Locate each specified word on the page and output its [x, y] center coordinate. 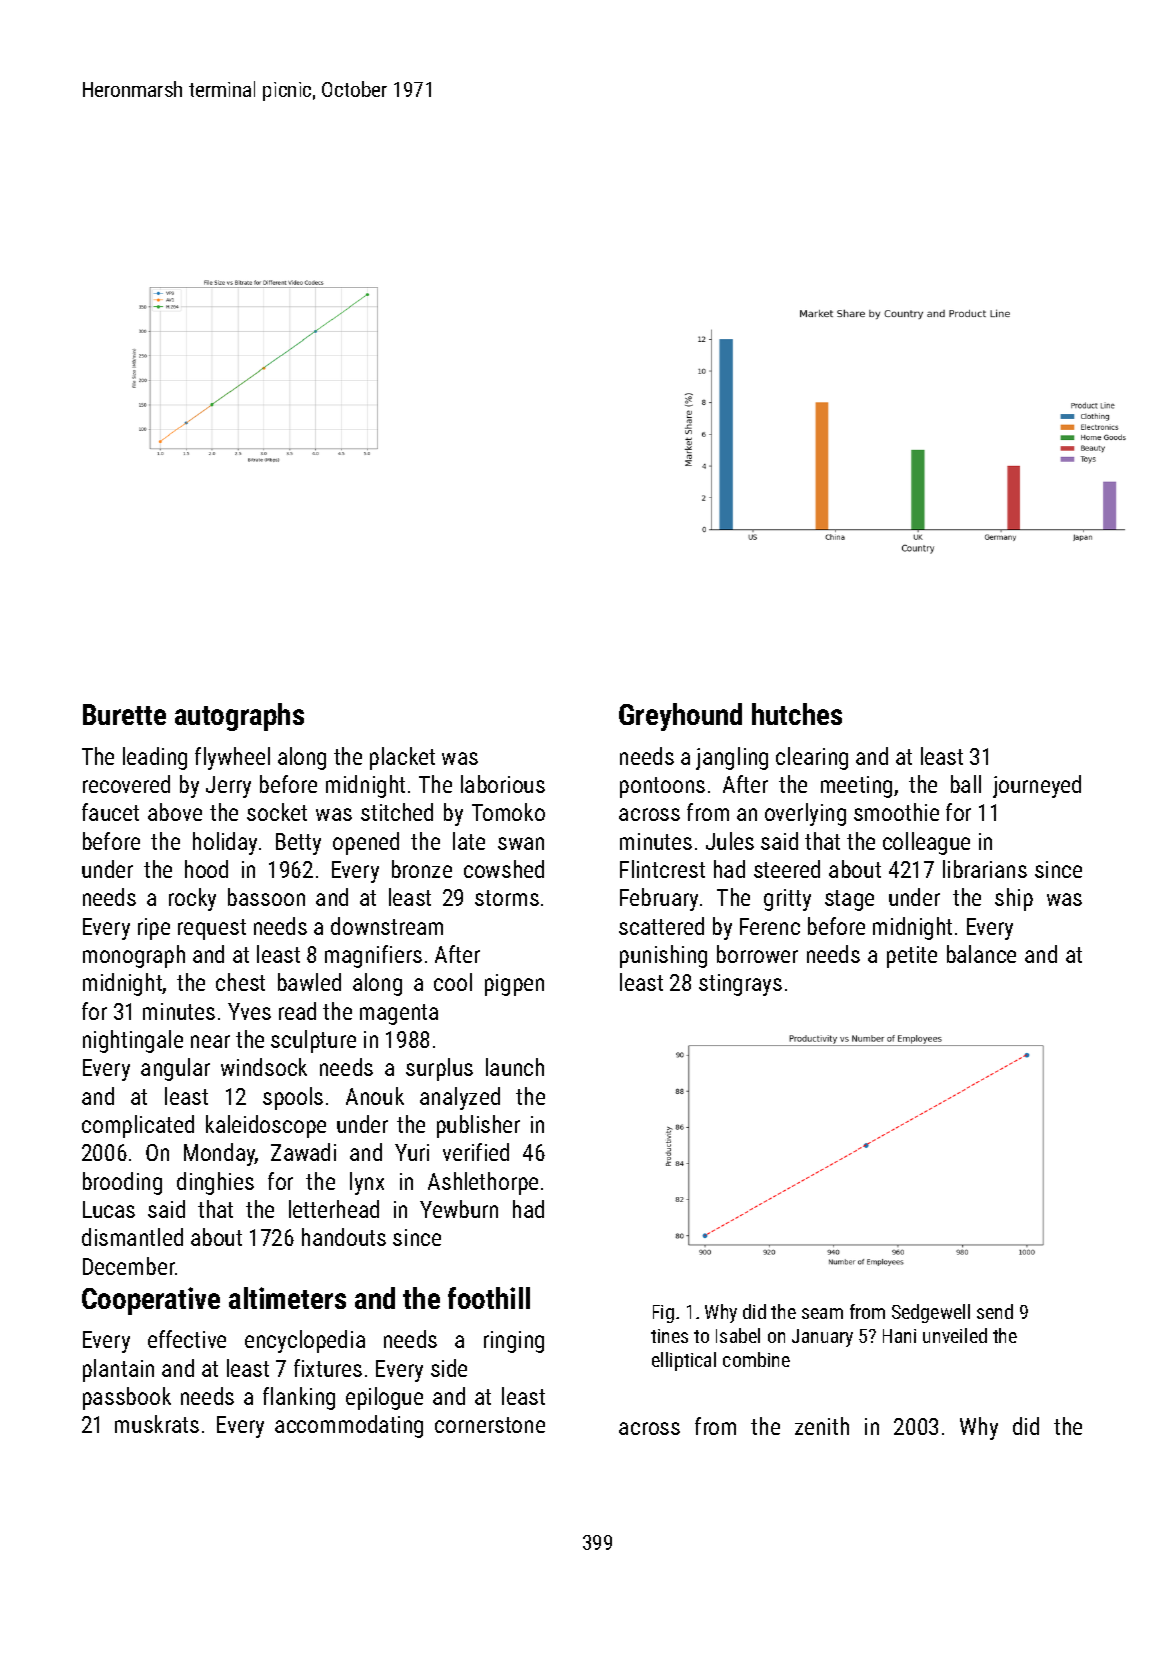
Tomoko [508, 812]
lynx [367, 1183]
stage [849, 900]
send [995, 1311]
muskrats [157, 1424]
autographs [239, 717]
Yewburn [459, 1209]
